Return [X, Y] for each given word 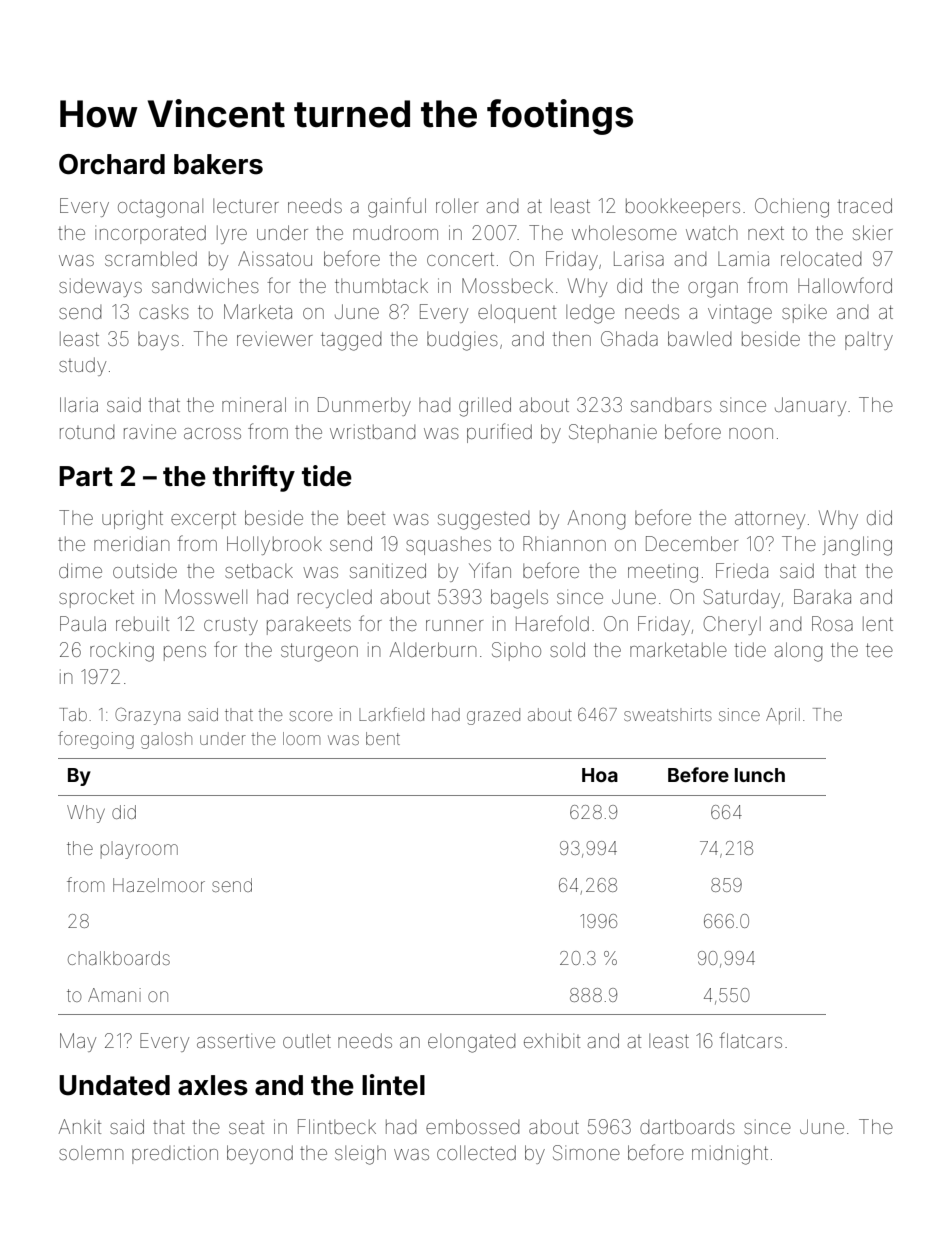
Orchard [112, 164]
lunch [760, 775]
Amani [114, 995]
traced [864, 205]
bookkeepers [683, 208]
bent [383, 738]
